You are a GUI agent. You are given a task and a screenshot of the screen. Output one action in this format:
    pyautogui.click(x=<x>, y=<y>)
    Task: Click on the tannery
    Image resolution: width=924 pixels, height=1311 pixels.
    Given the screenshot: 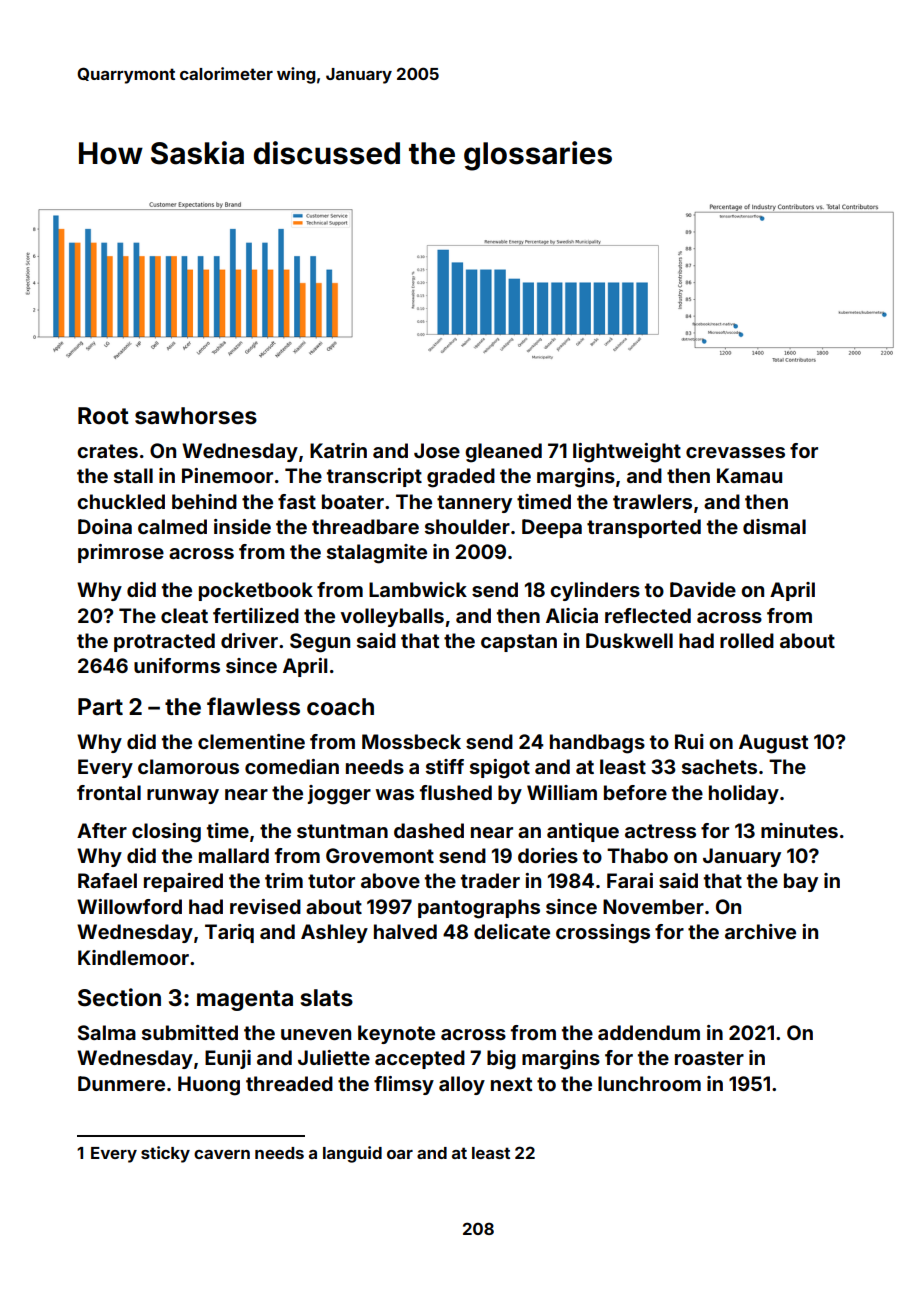 What is the action you would take?
    pyautogui.click(x=474, y=504)
